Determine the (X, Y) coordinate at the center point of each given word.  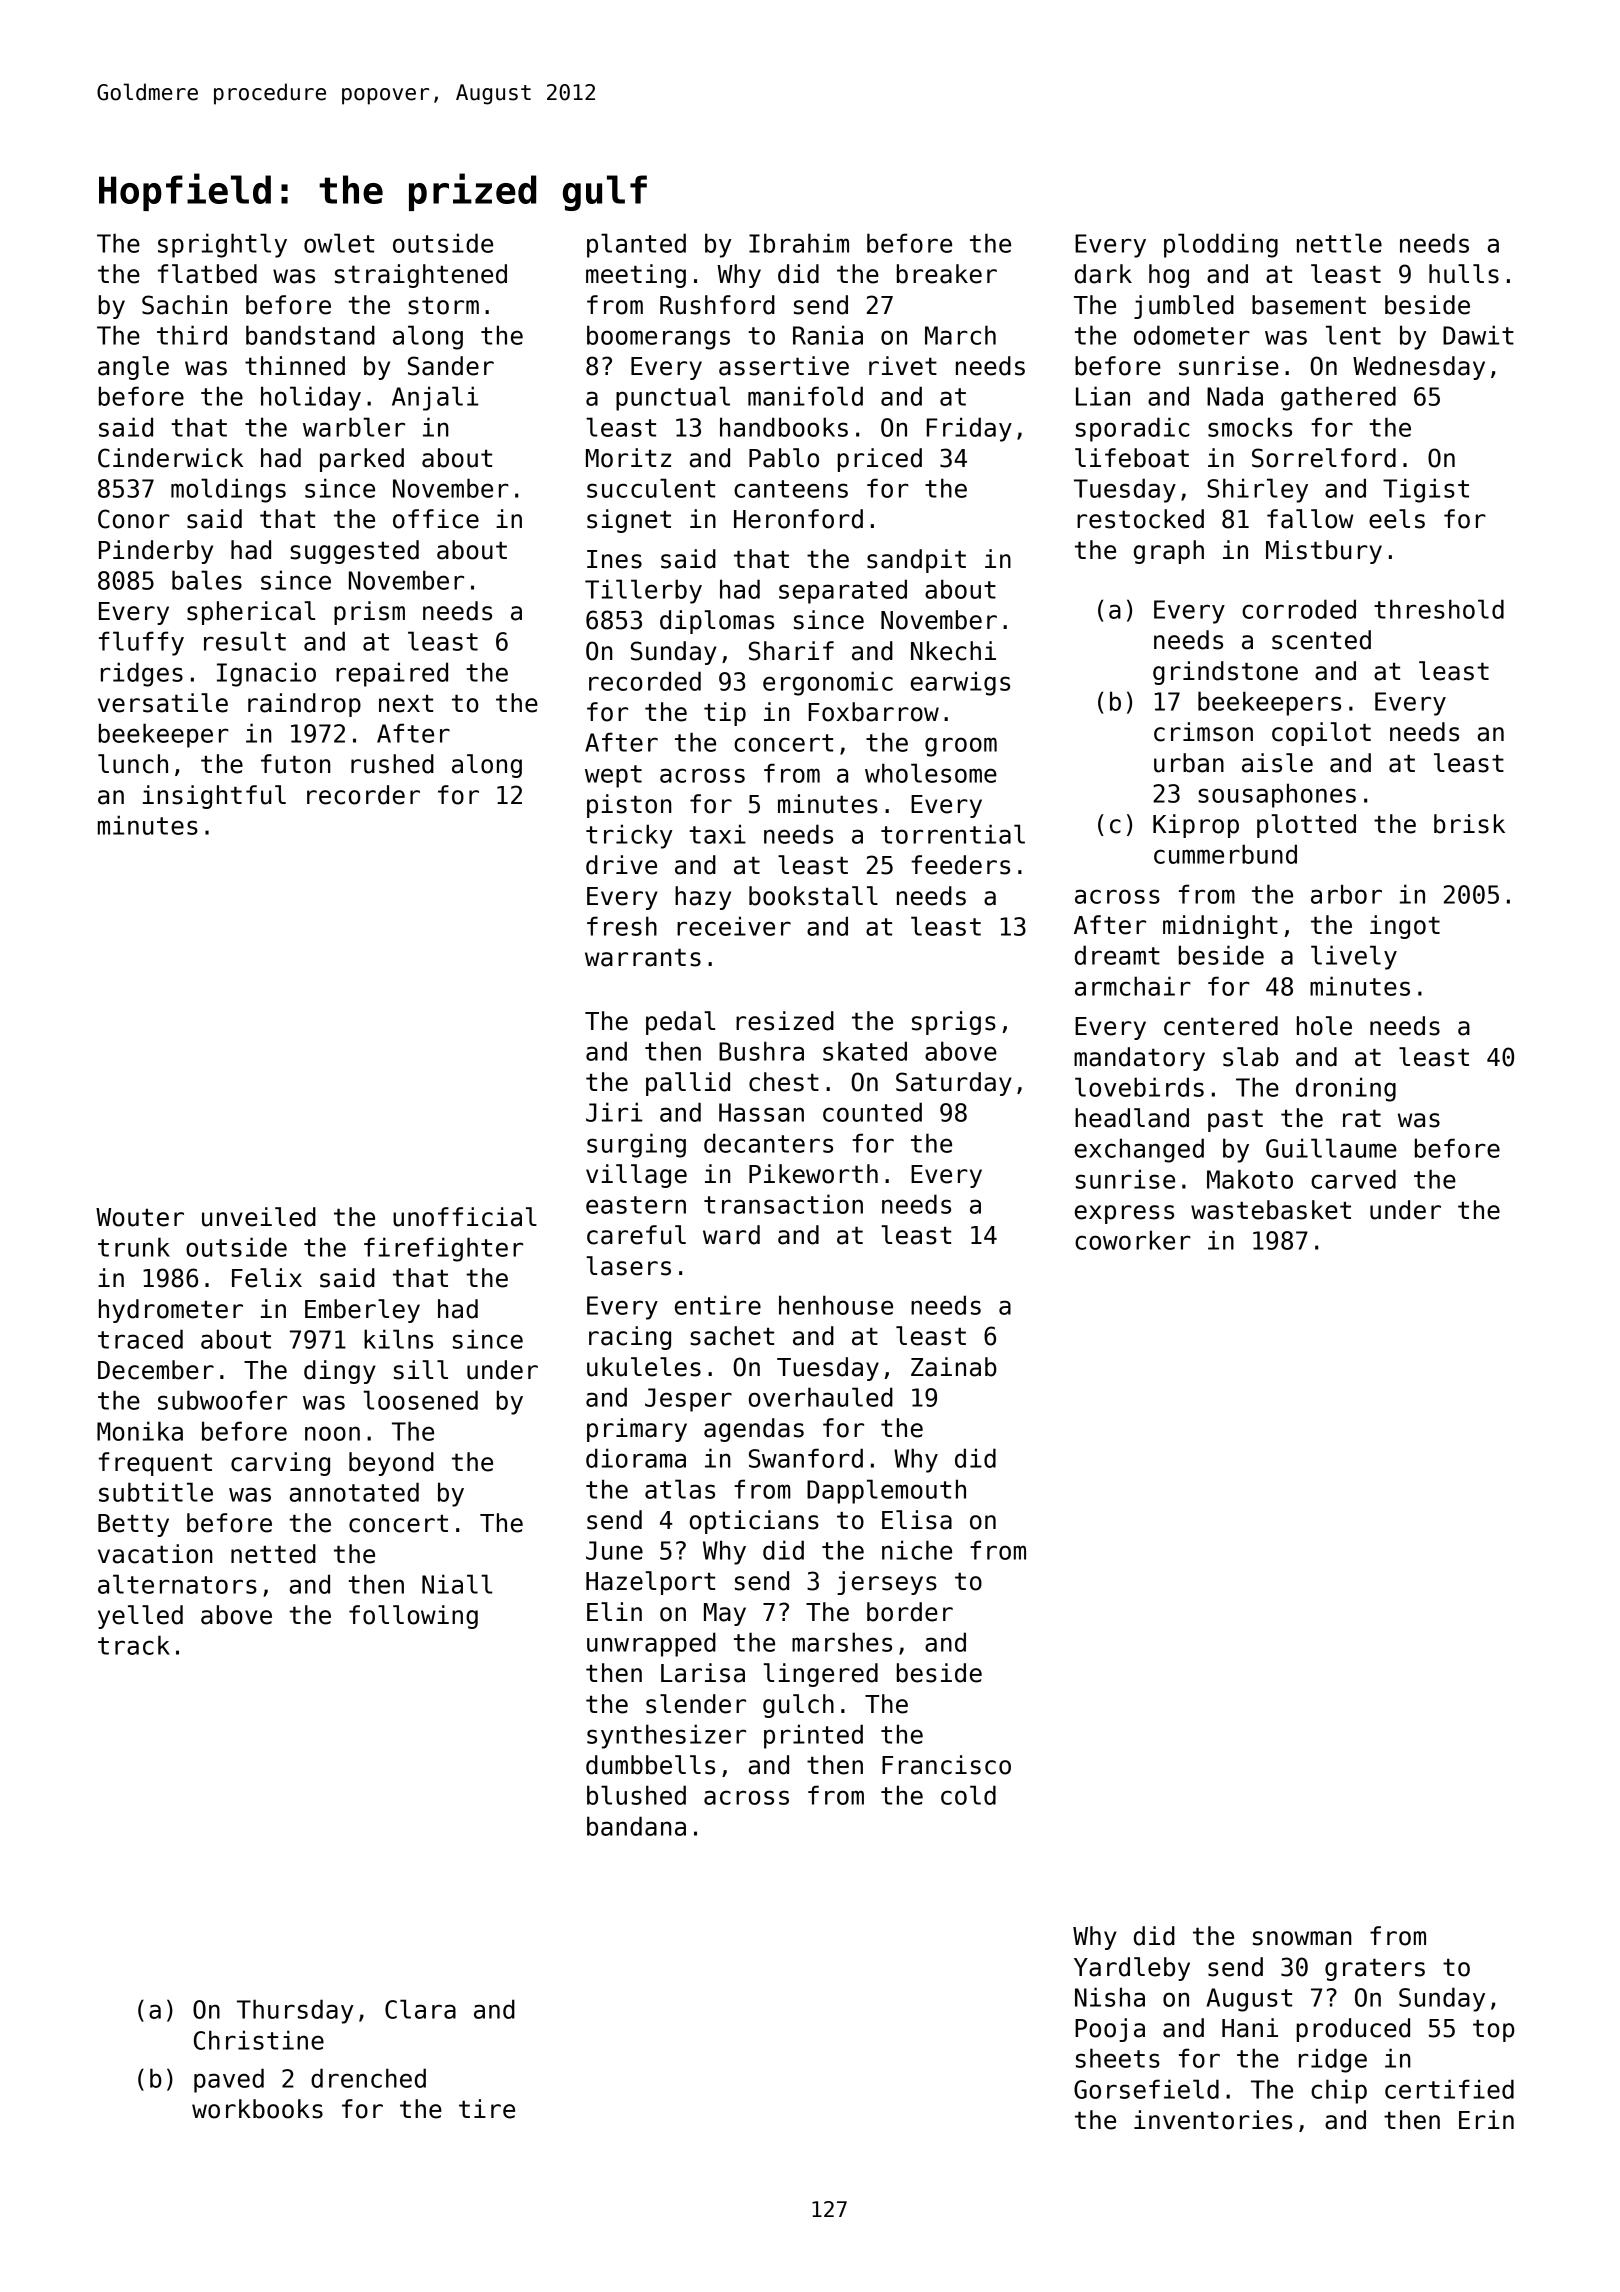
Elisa (917, 1520)
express (1124, 1214)
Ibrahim (799, 243)
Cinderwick (170, 458)
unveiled (259, 1217)
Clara (420, 2009)
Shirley (1257, 490)
